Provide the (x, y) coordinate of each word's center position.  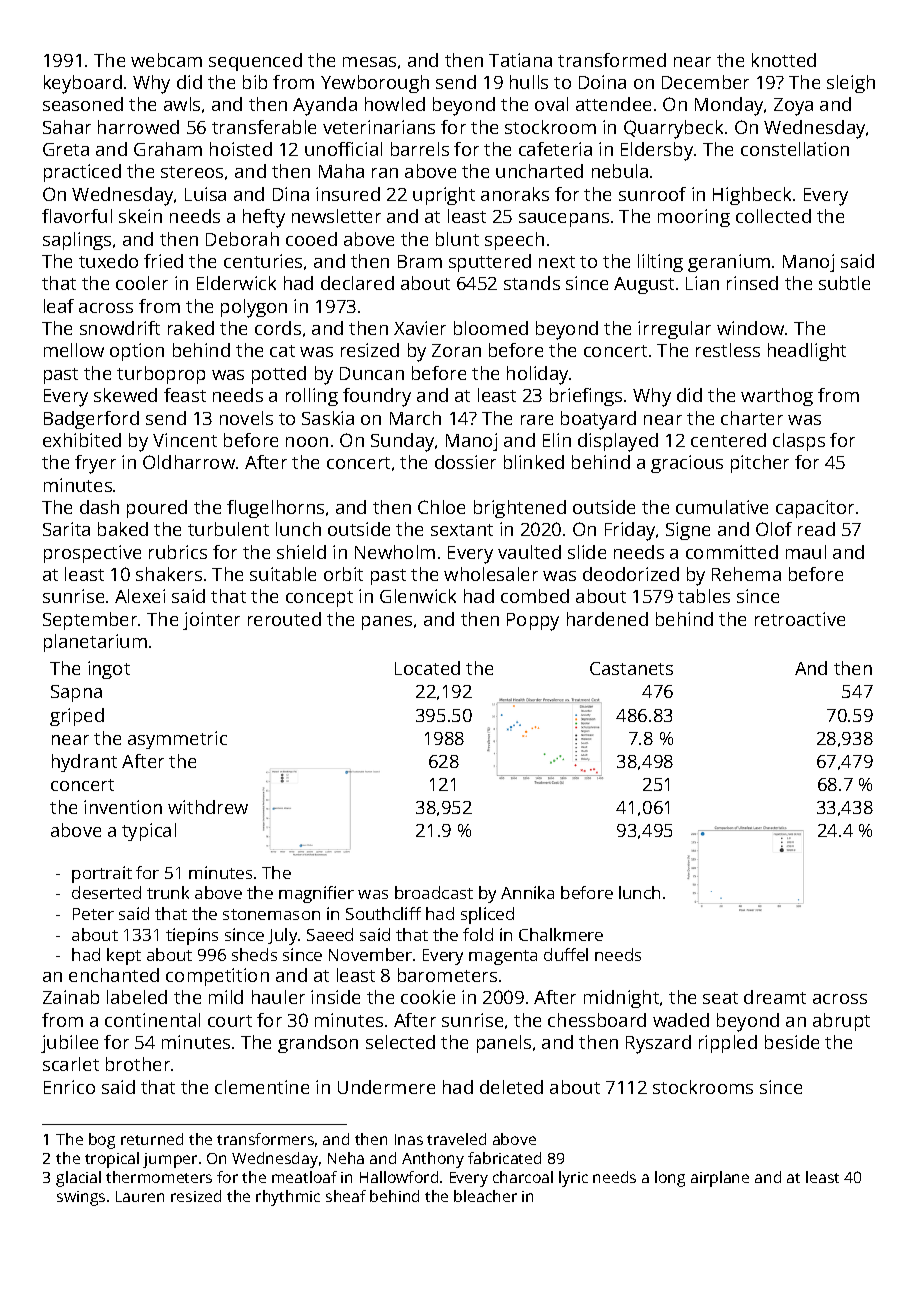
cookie (428, 997)
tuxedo (108, 261)
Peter (93, 914)
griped (77, 717)
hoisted (241, 149)
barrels (420, 149)
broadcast (434, 892)
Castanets (631, 668)
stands (532, 283)
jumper (170, 1160)
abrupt (841, 1022)
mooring (694, 218)
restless (728, 350)
